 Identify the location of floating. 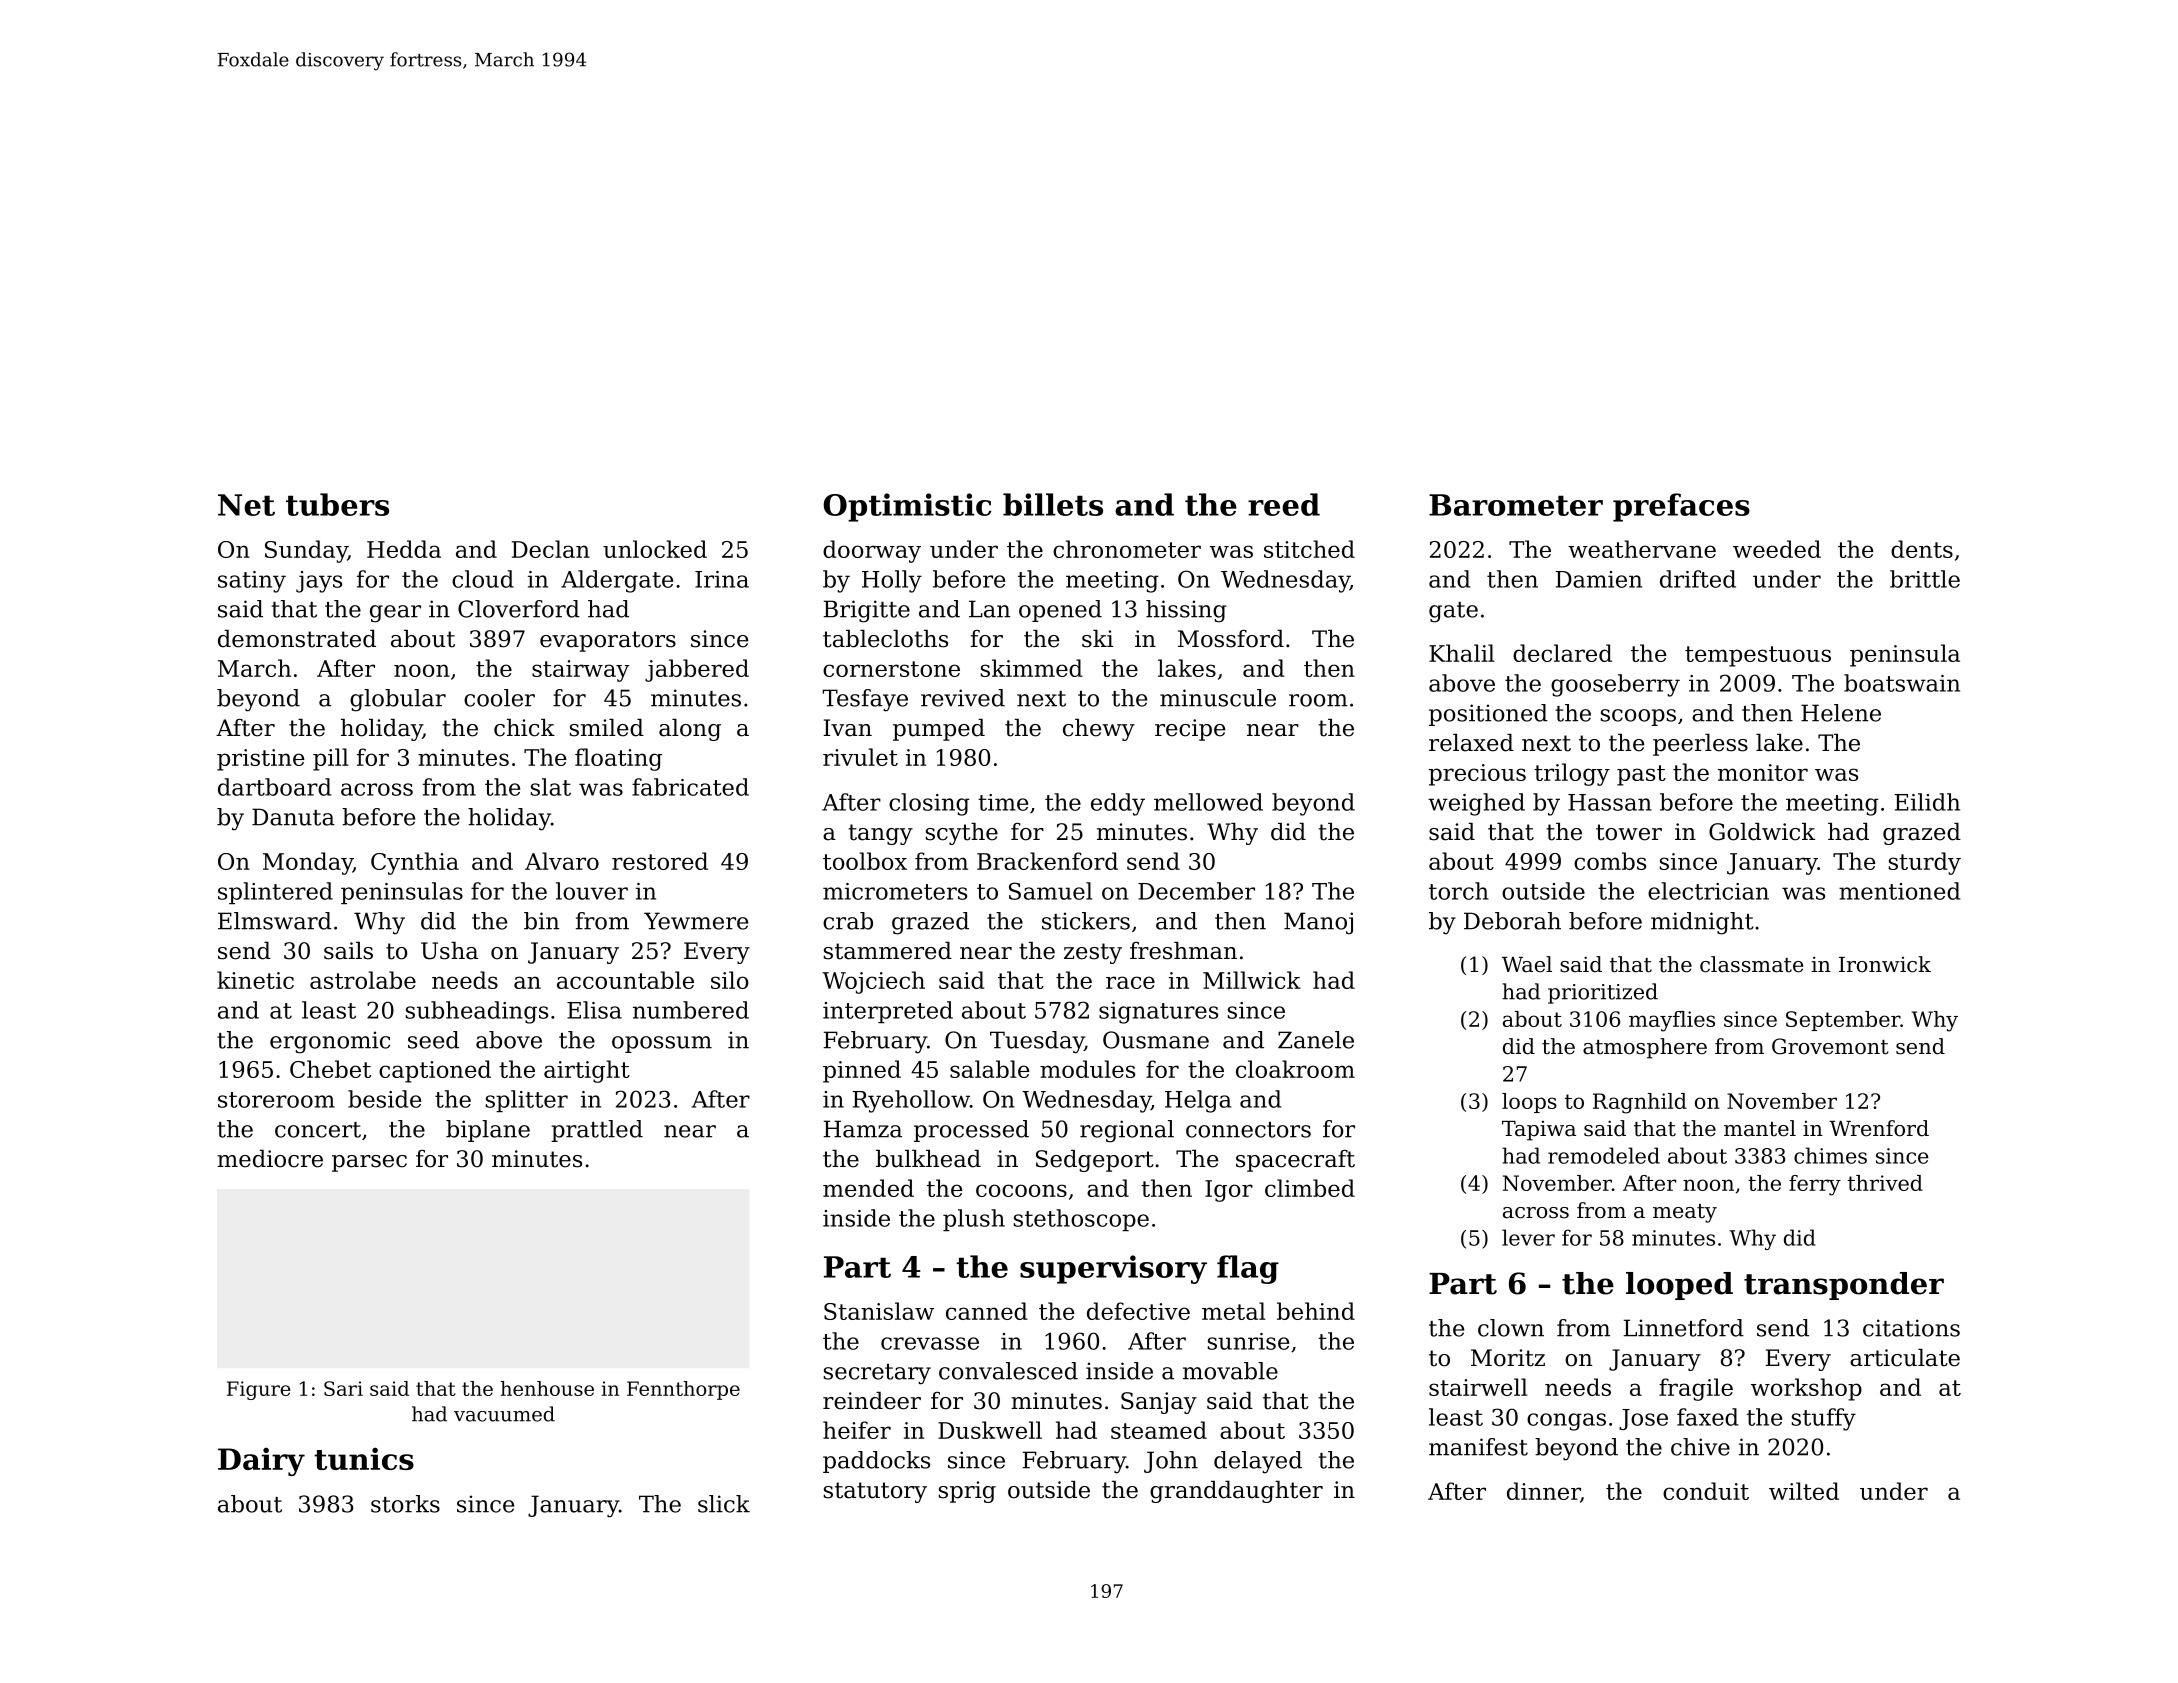
(618, 759).
